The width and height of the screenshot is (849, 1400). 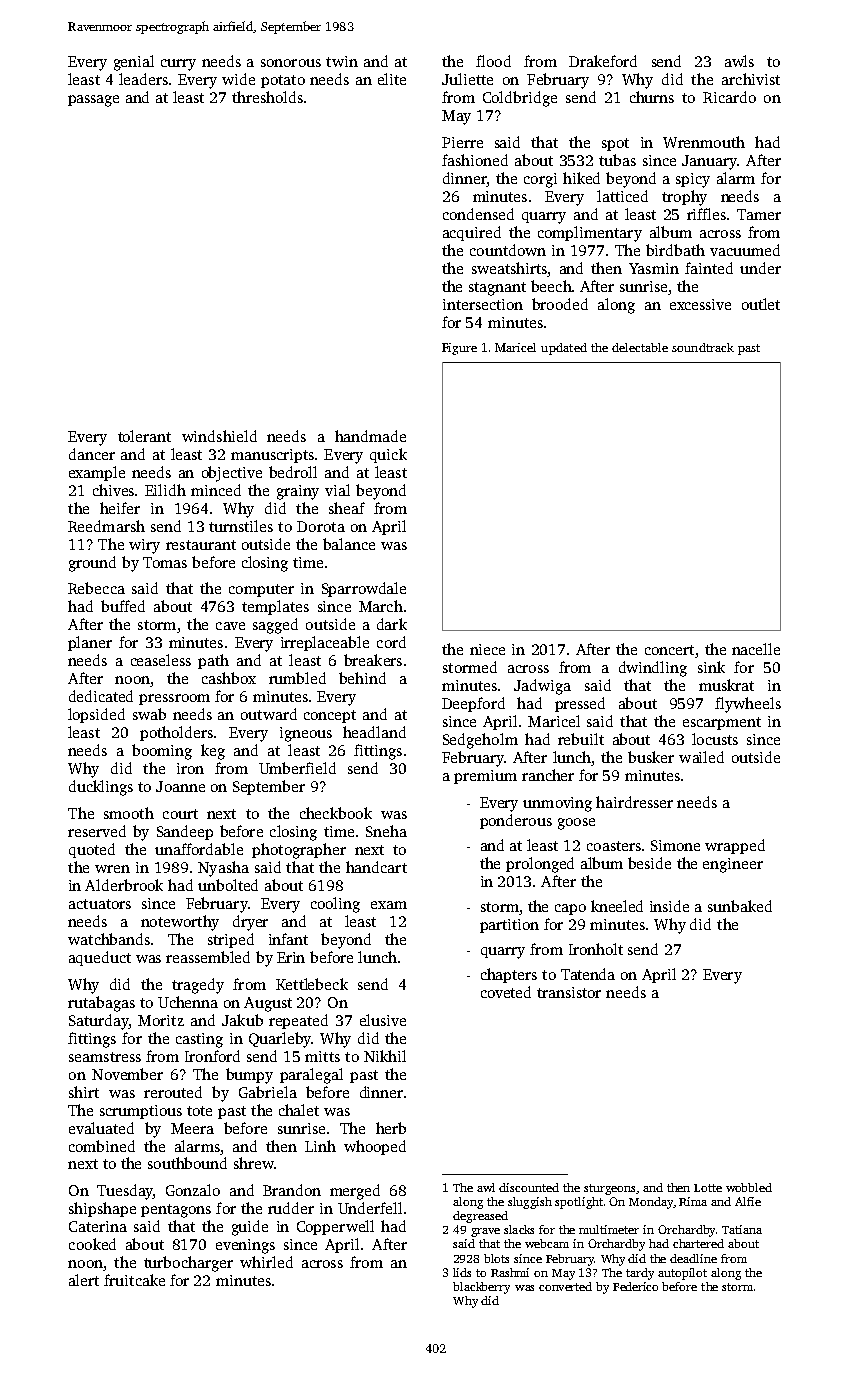 What do you see at coordinates (266, 1262) in the screenshot?
I see `whirled` at bounding box center [266, 1262].
